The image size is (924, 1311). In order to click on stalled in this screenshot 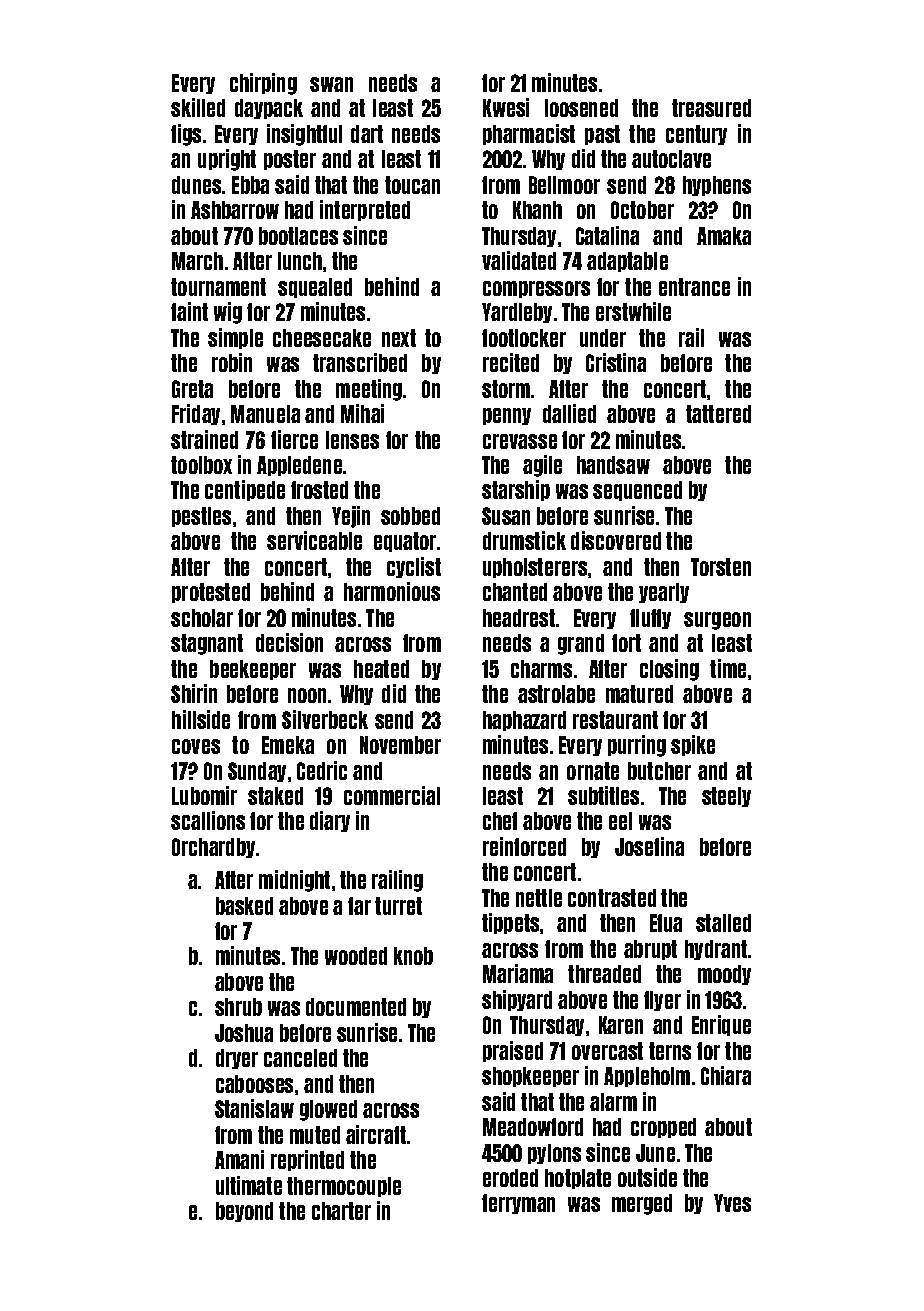, I will do `click(723, 923)`.
